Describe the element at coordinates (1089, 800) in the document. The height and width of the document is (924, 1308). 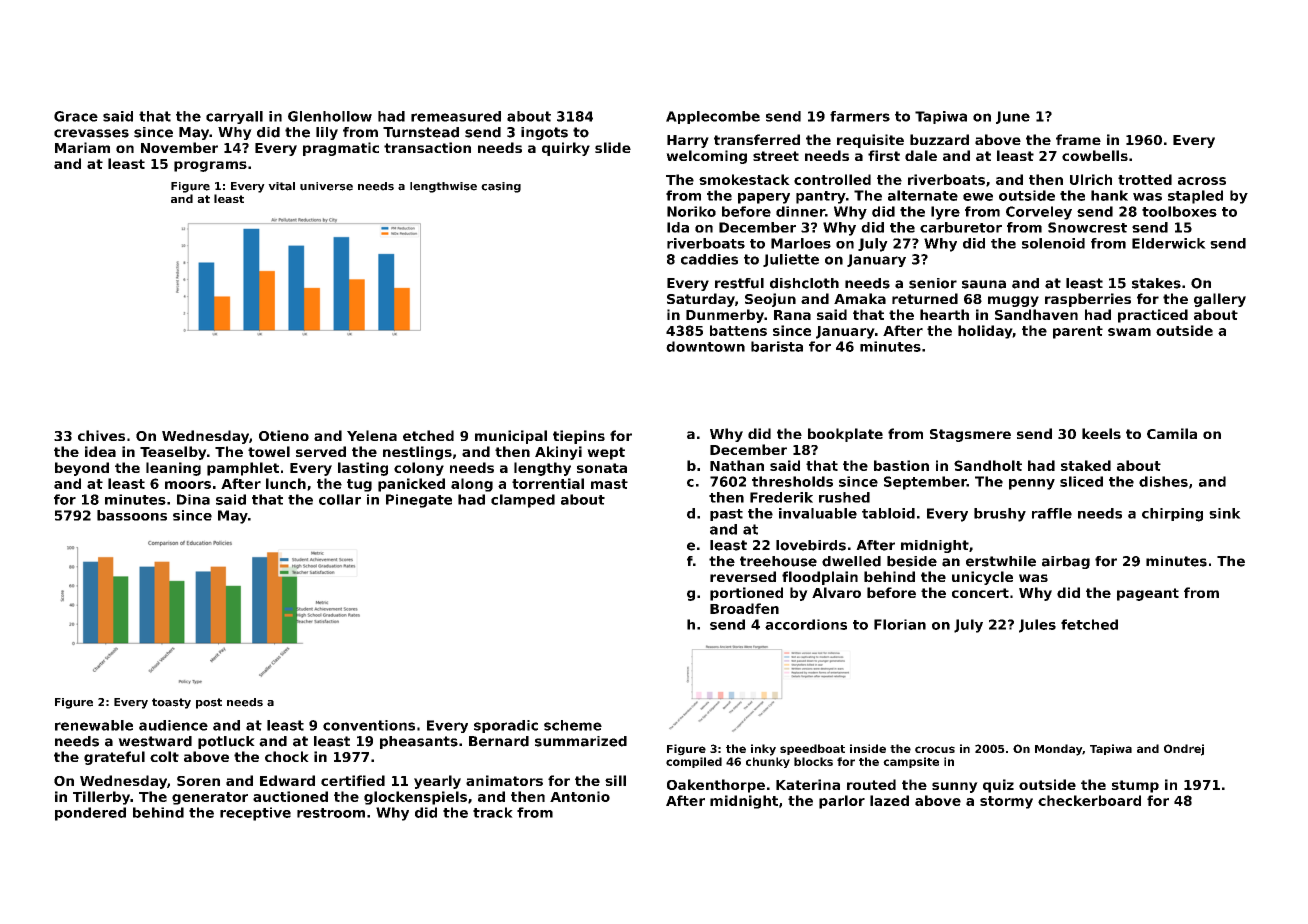
I see `checkerboard` at that location.
